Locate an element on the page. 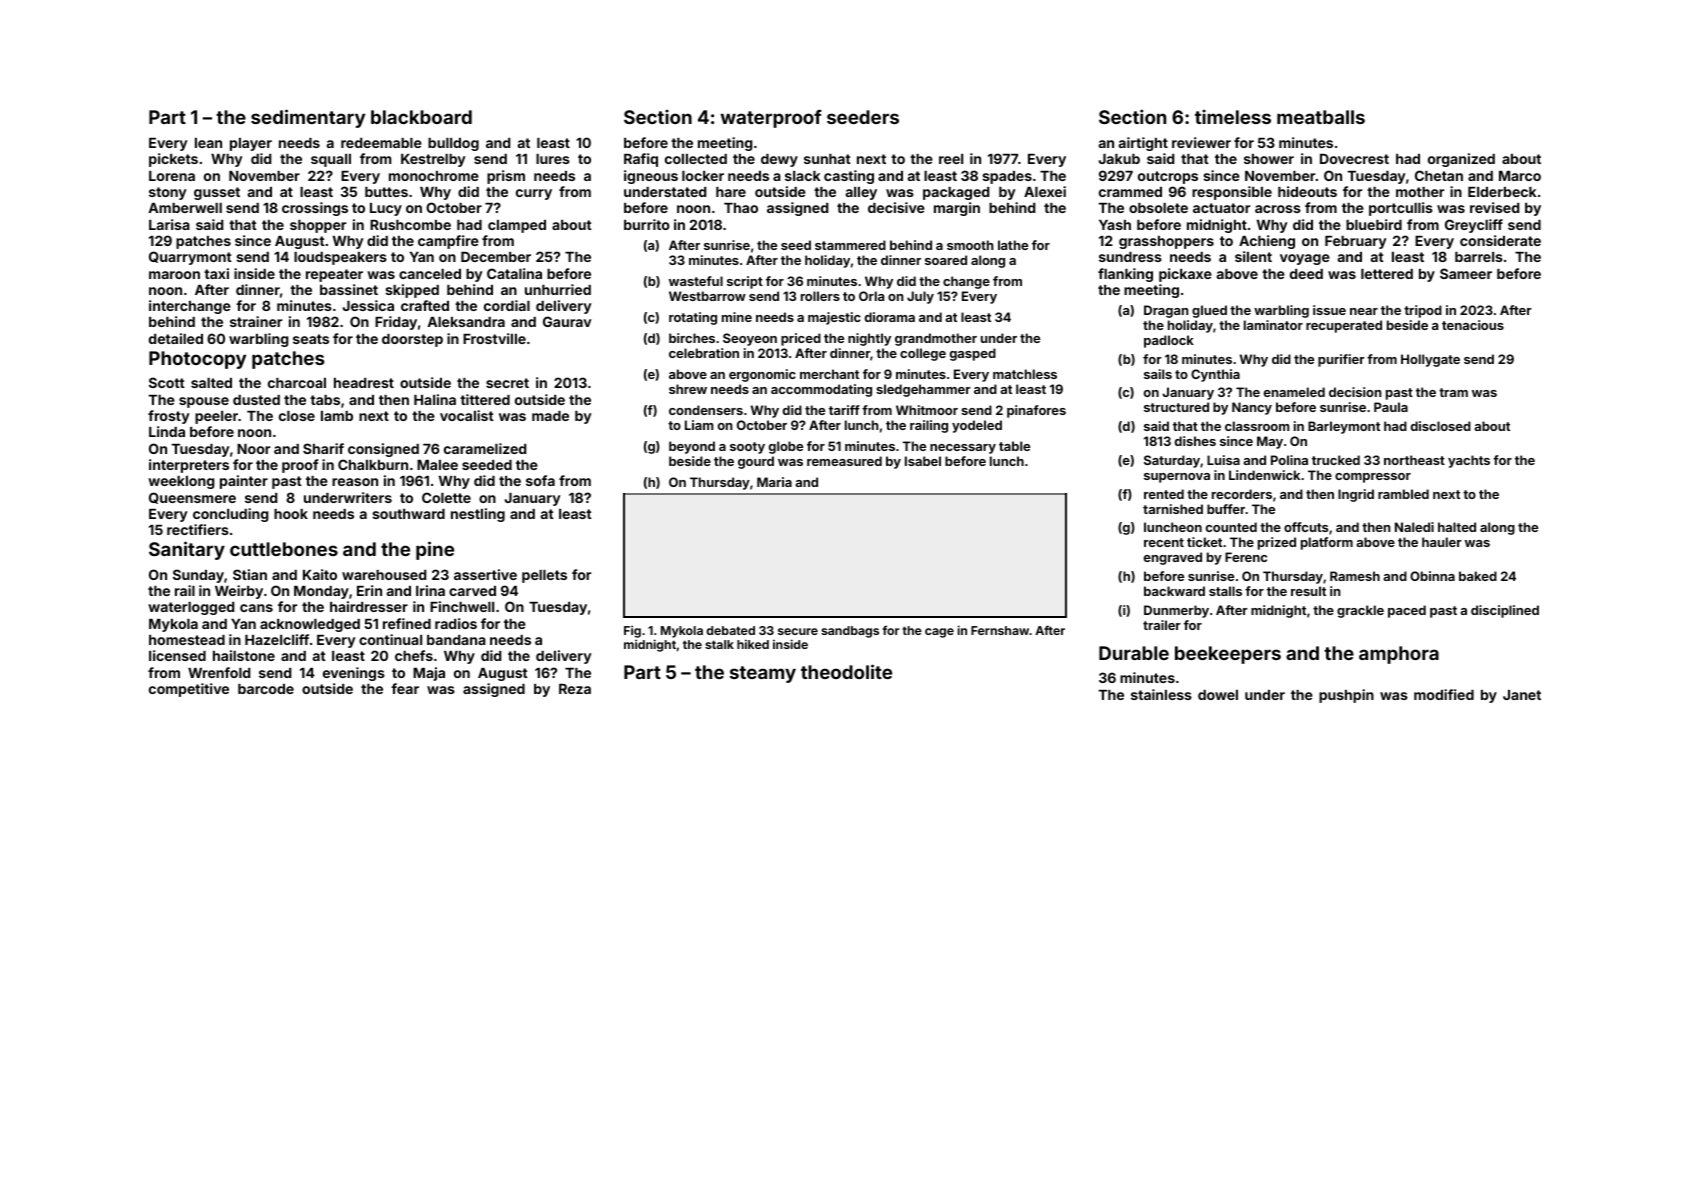 The height and width of the image is (1195, 1690). Maria is located at coordinates (774, 482).
